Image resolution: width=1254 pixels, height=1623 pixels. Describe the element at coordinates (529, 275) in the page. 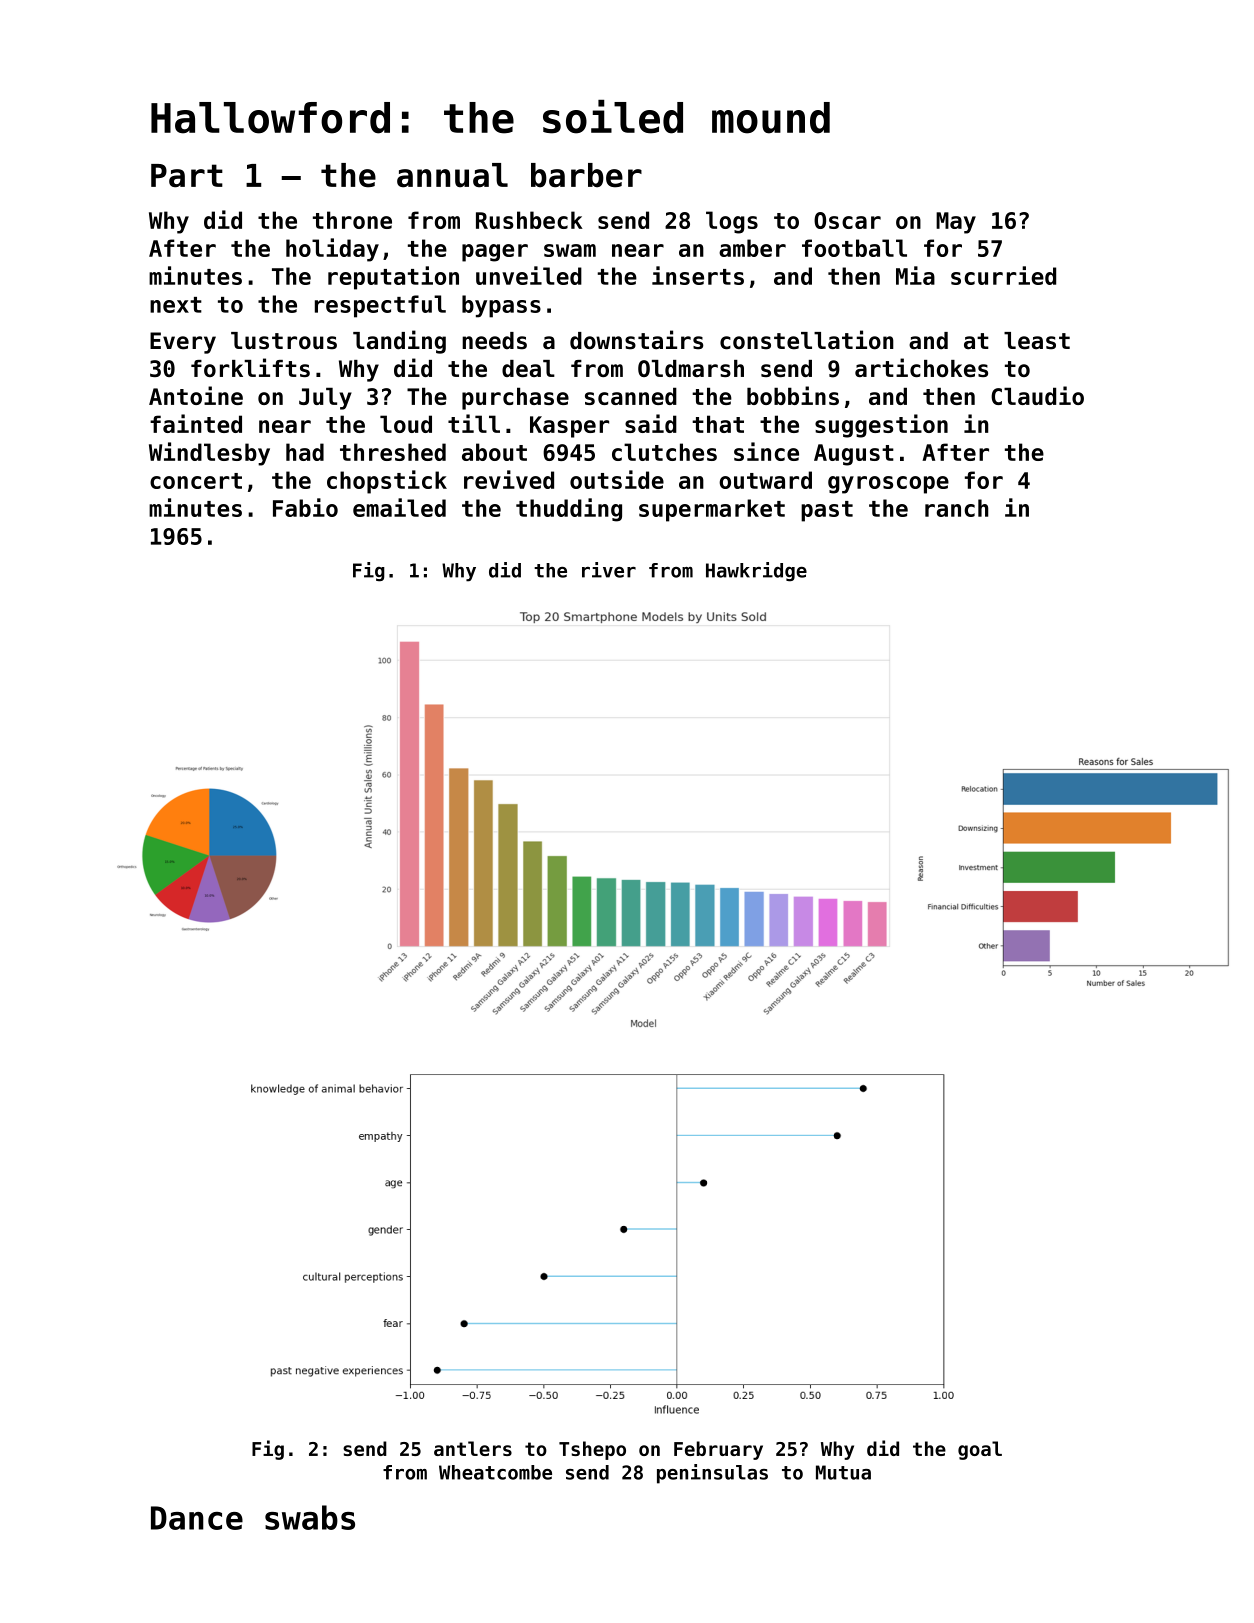

I see `unveiled` at that location.
